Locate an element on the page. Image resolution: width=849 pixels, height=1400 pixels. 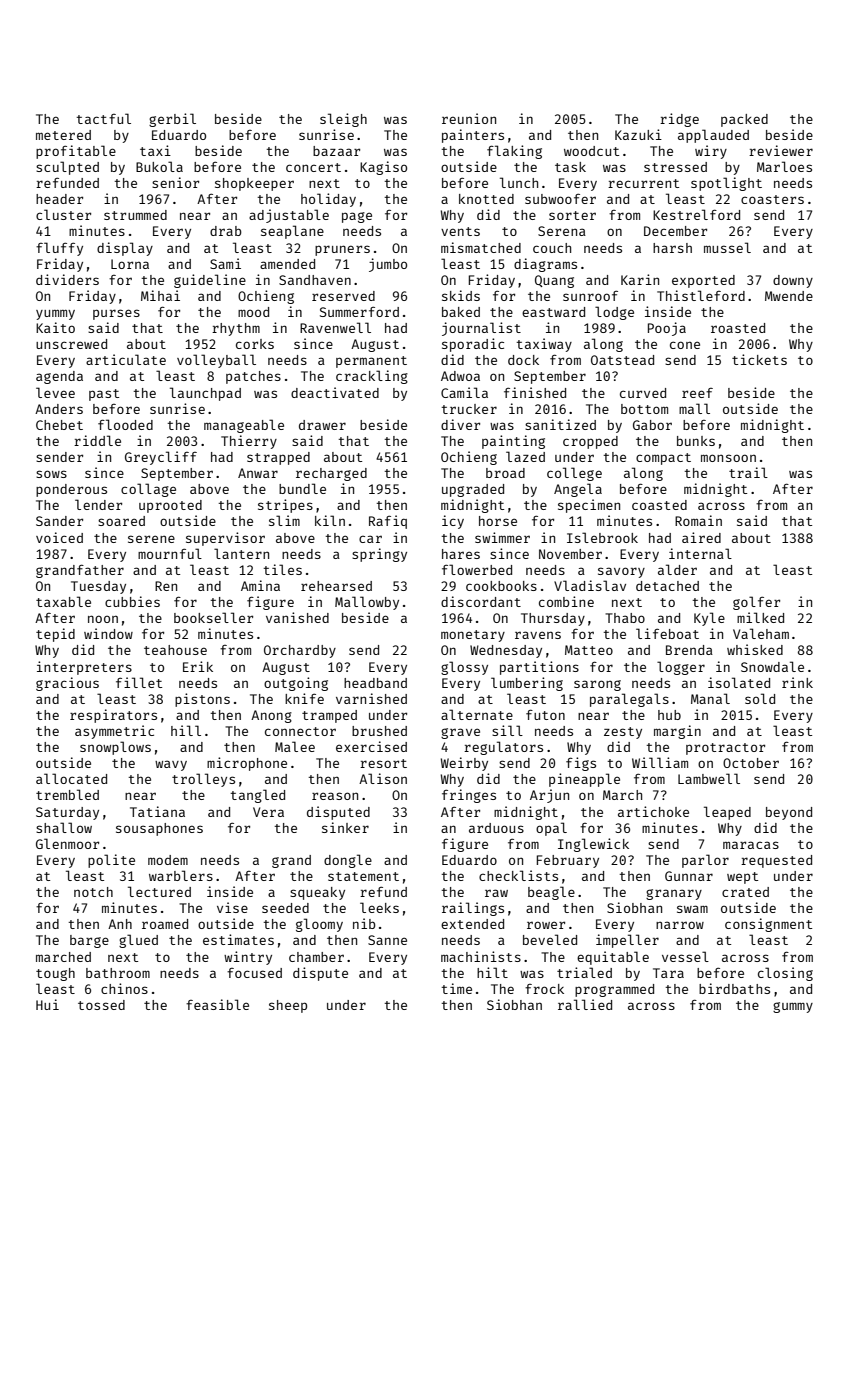
microphone is located at coordinates (247, 764).
